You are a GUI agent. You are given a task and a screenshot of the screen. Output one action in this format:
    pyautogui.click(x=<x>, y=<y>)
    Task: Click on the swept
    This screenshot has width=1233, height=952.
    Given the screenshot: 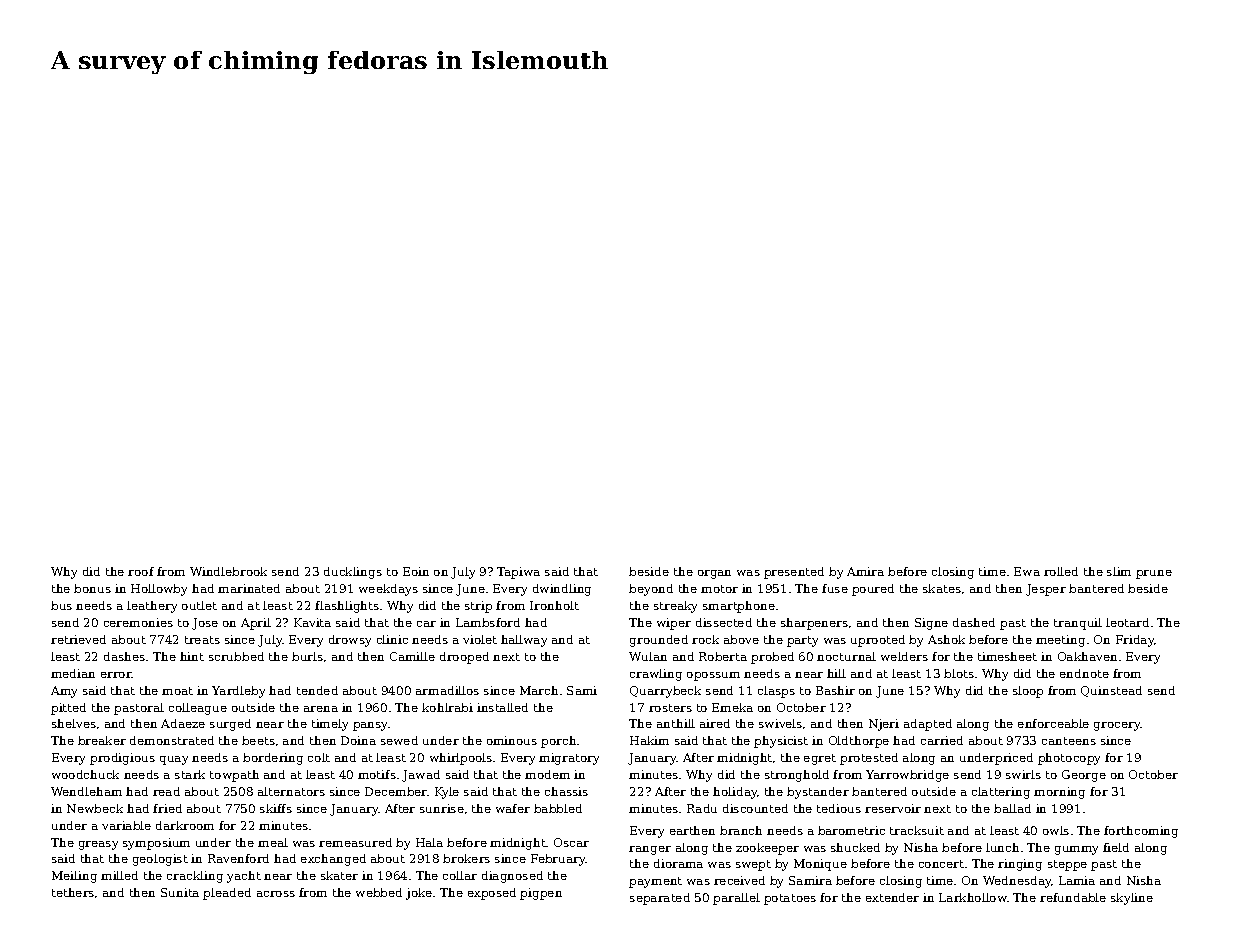 What is the action you would take?
    pyautogui.click(x=753, y=865)
